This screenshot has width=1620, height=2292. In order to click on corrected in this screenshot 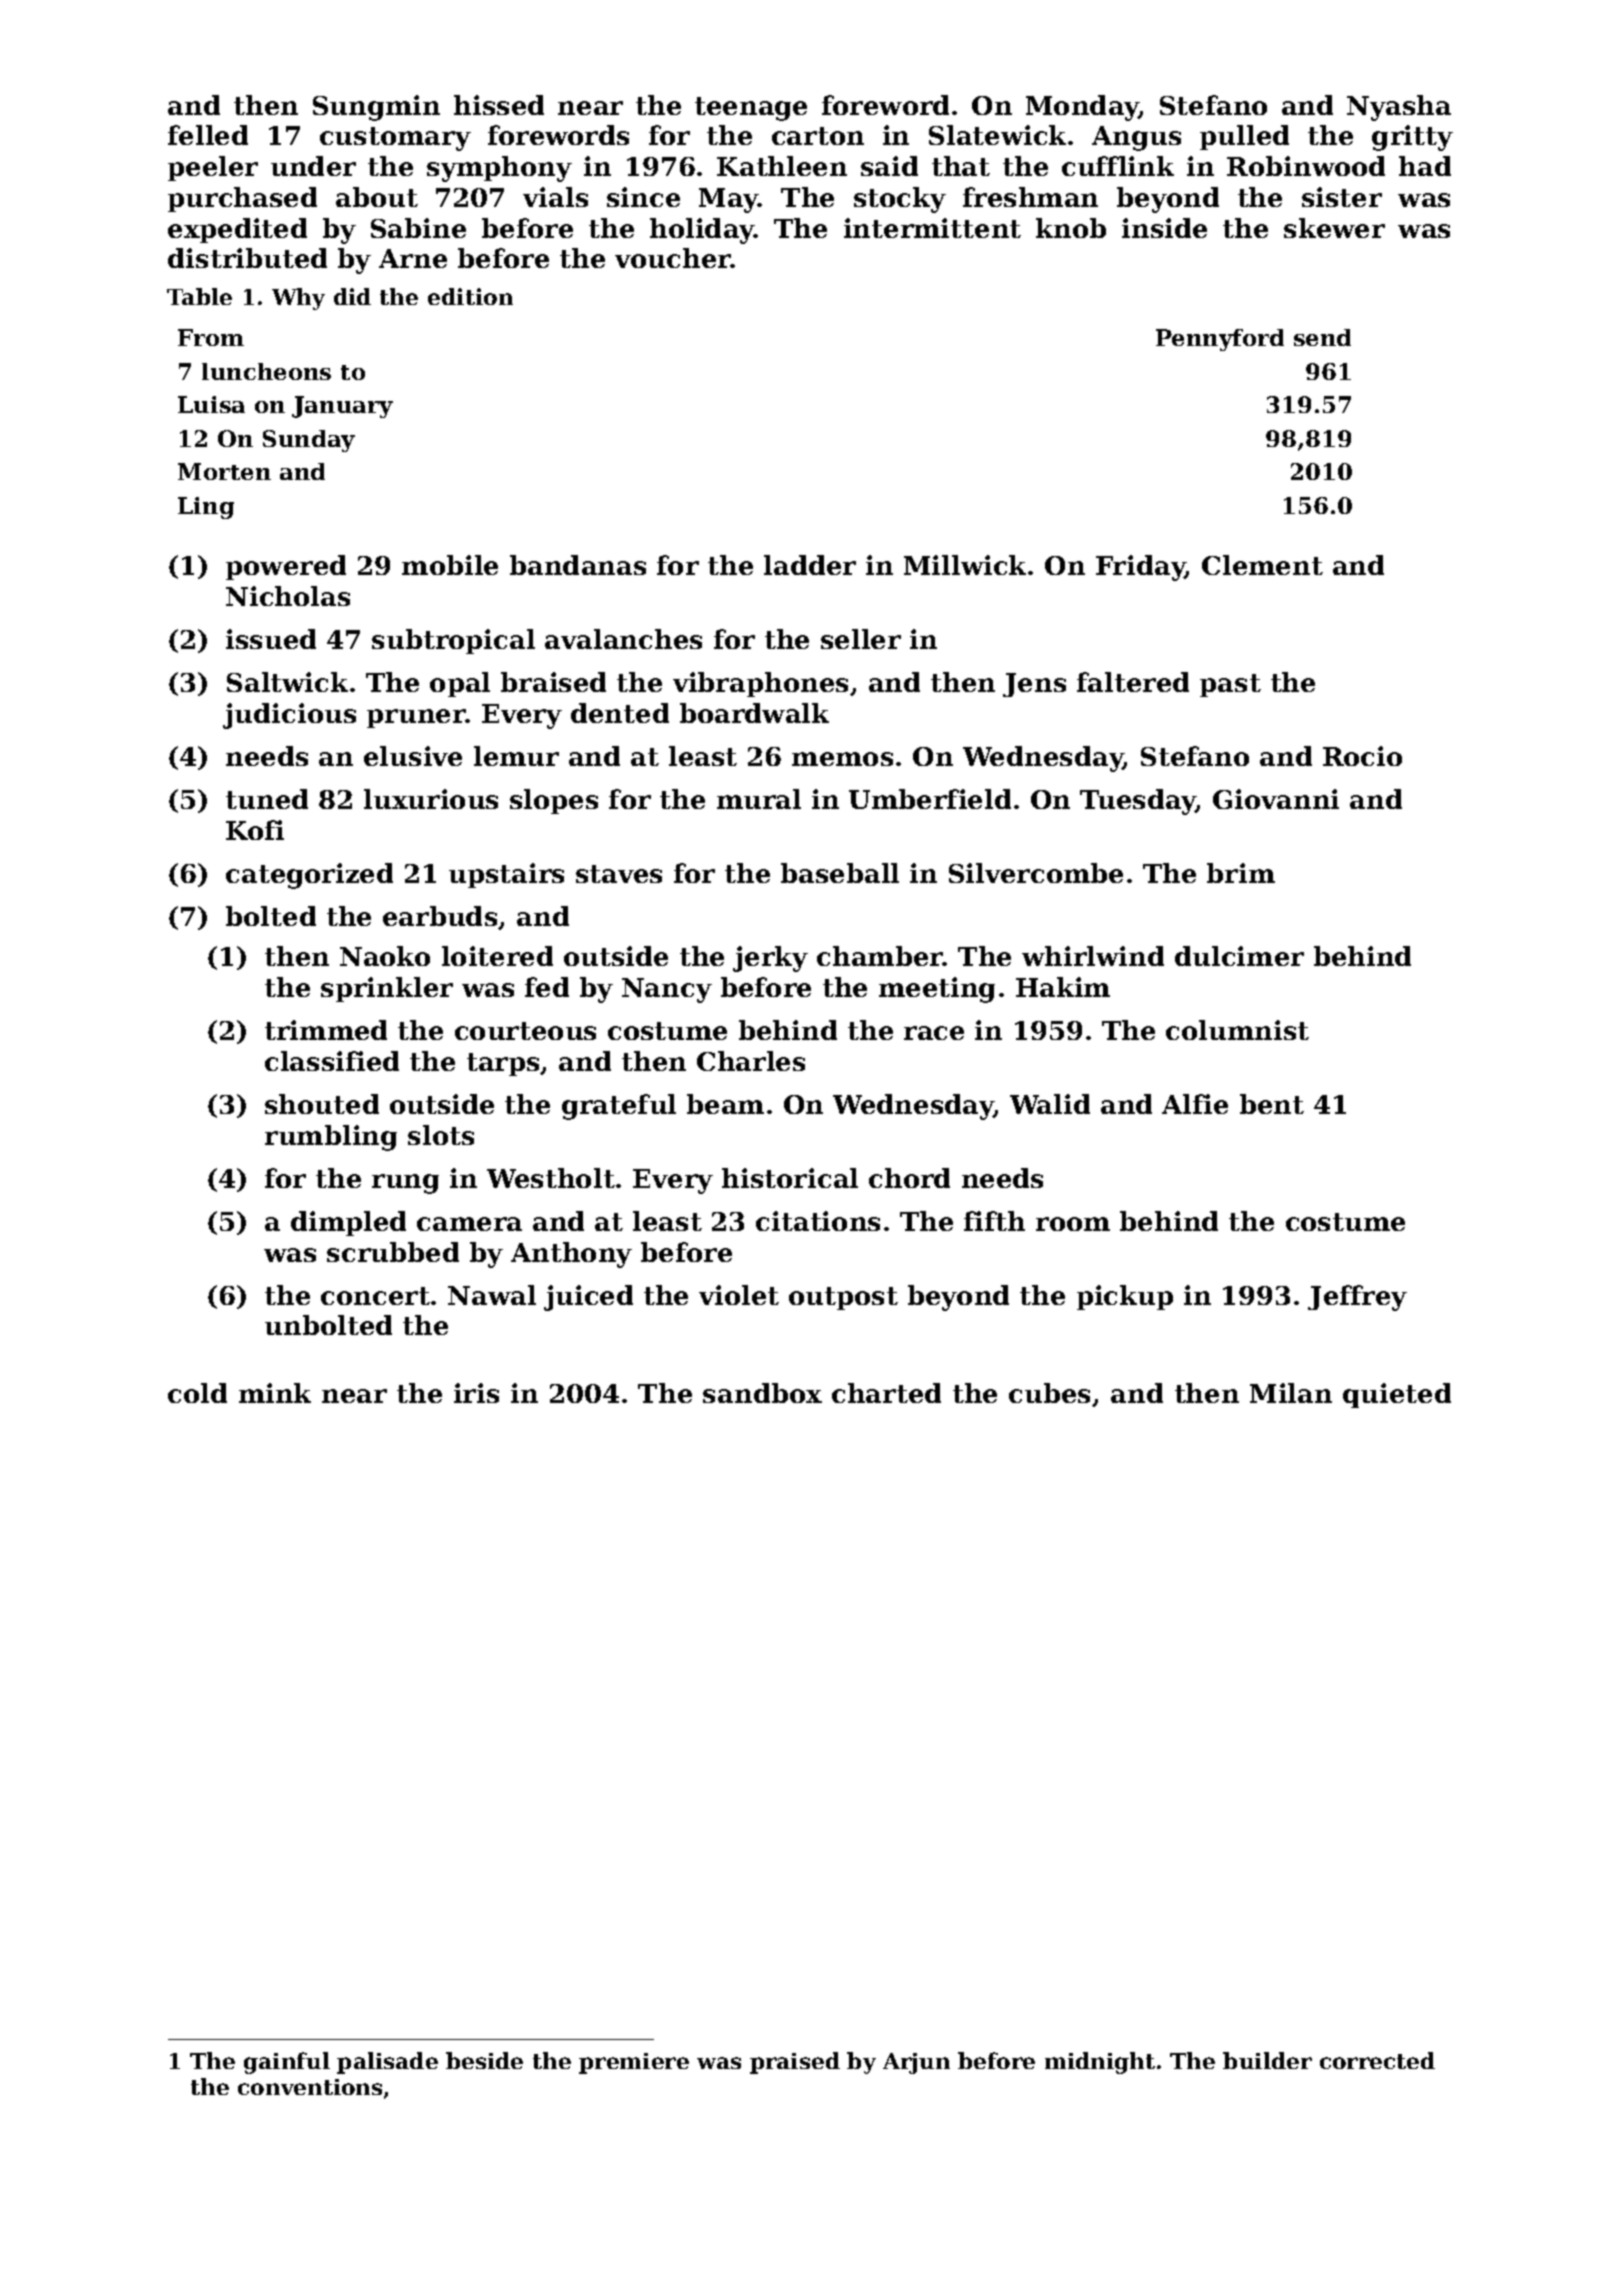, I will do `click(1377, 2060)`.
